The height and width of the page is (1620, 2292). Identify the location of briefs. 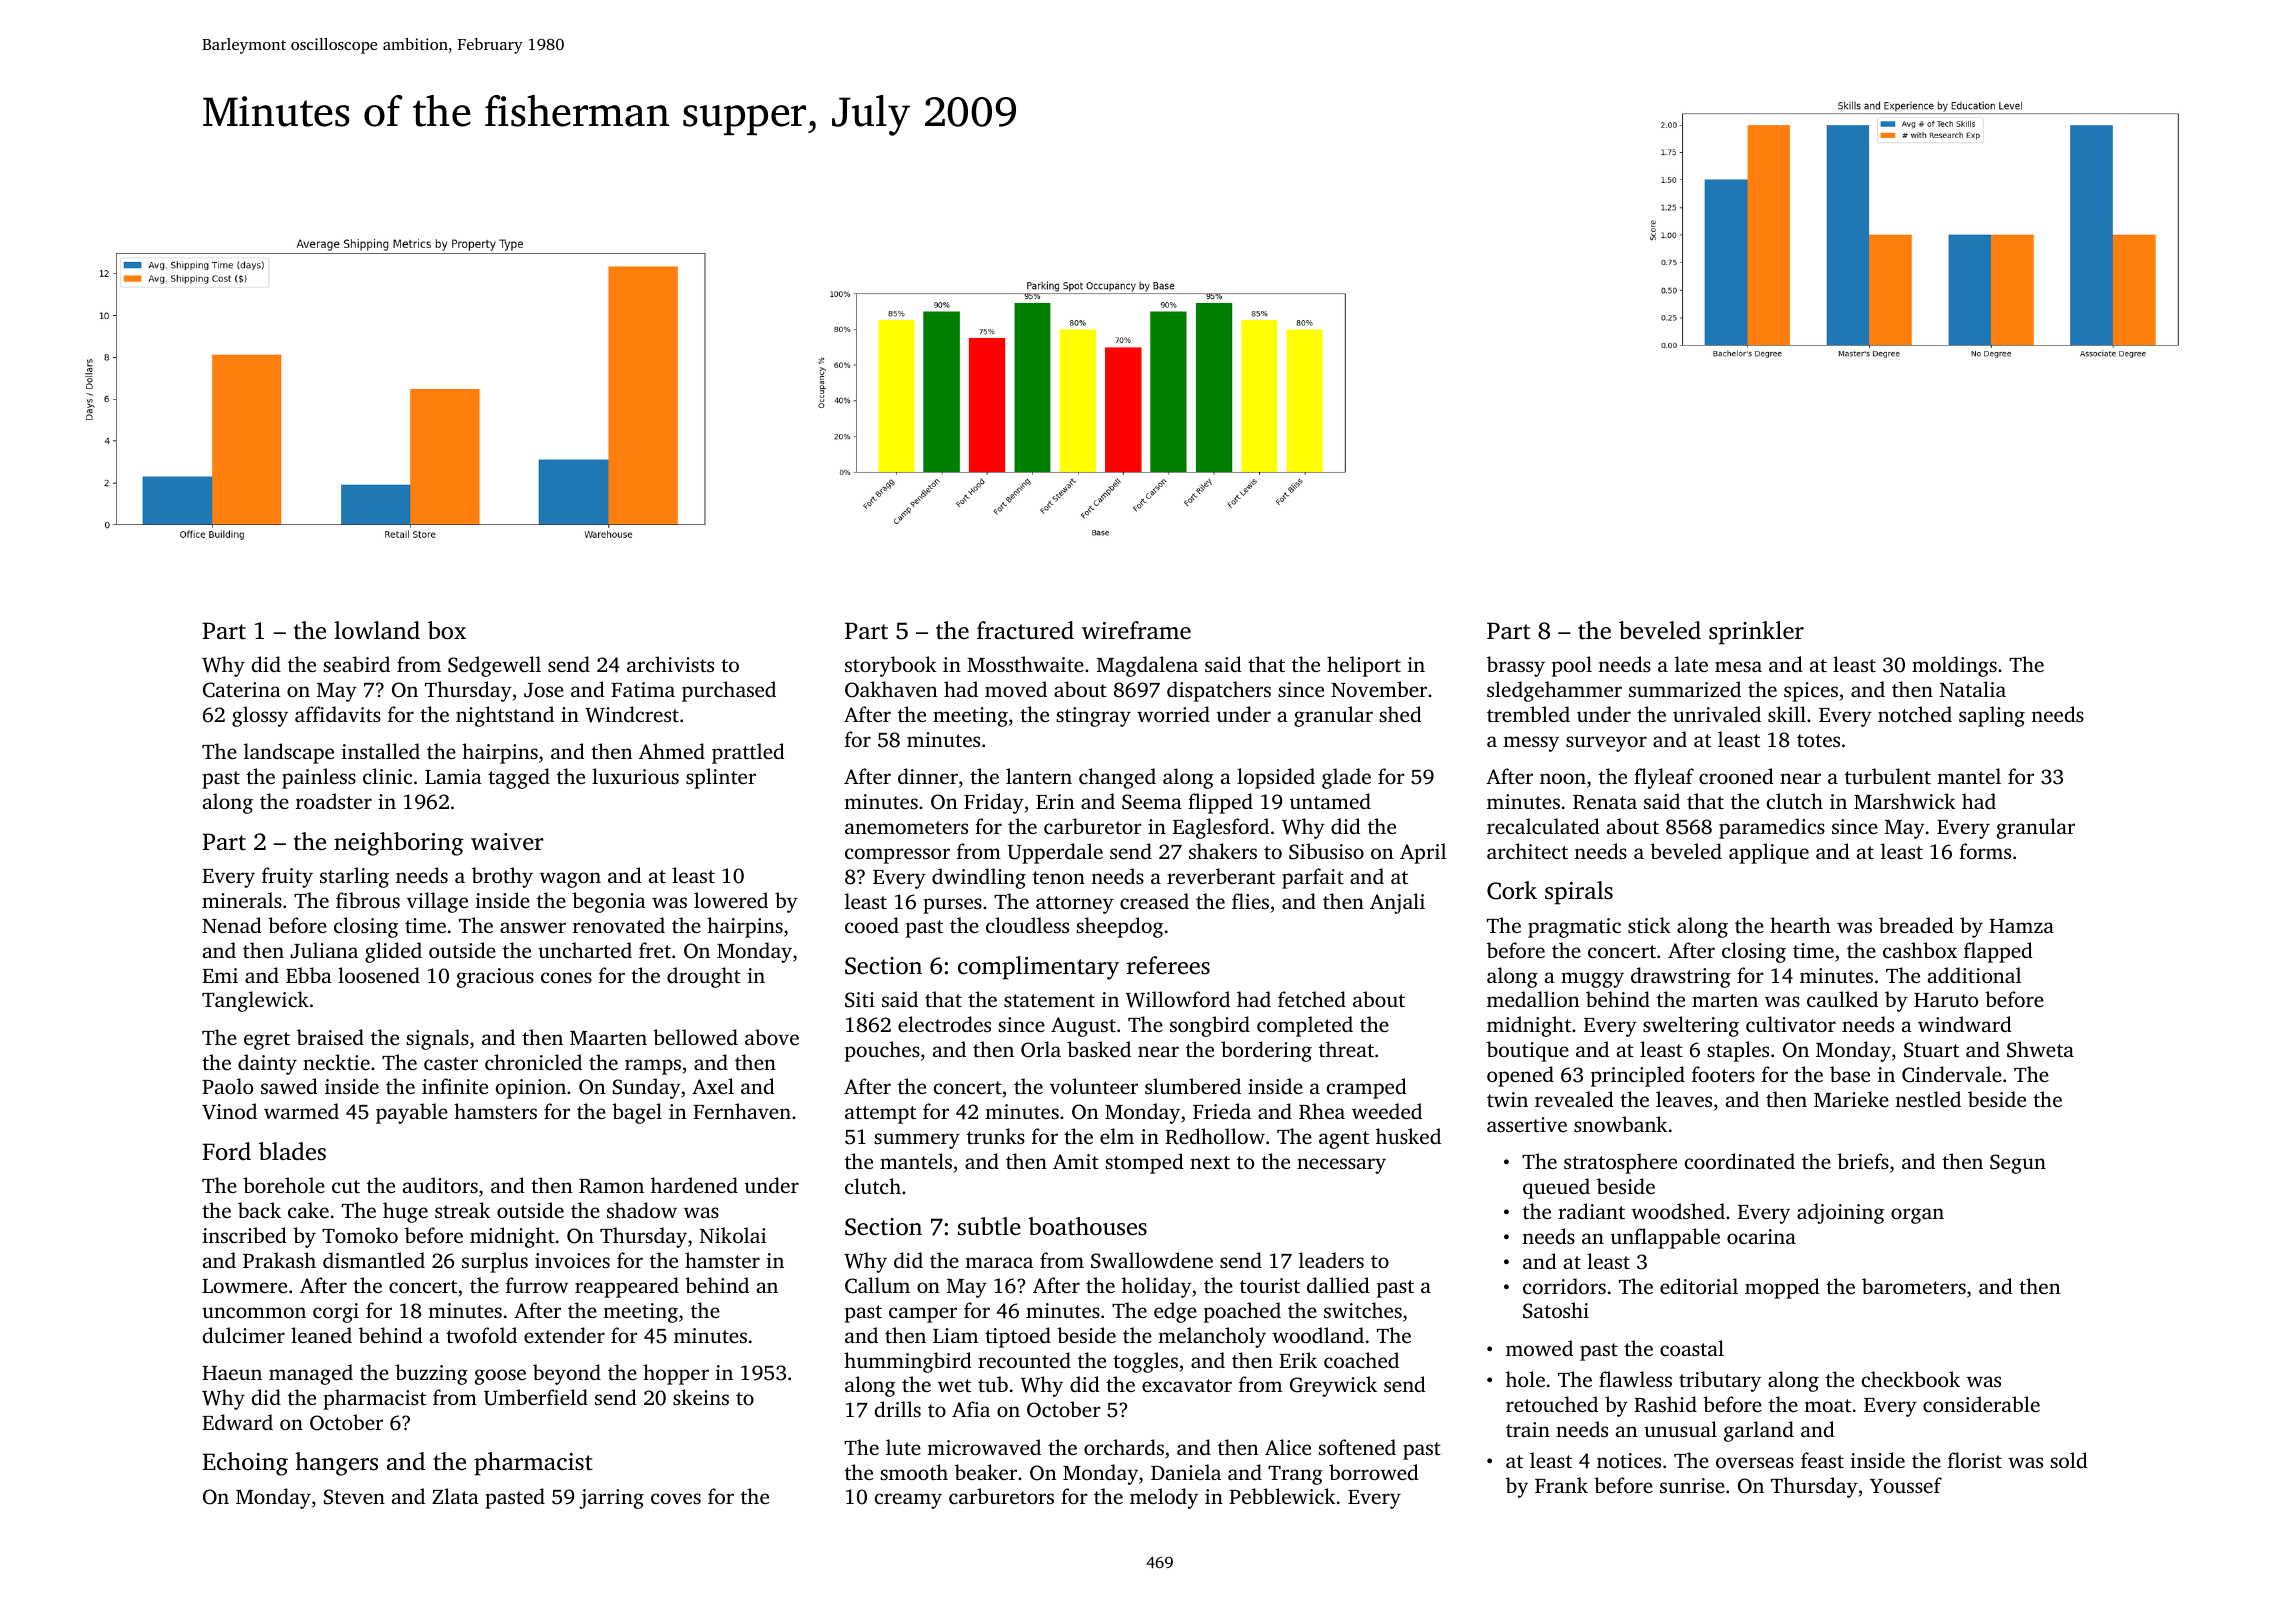
(1863, 1161).
